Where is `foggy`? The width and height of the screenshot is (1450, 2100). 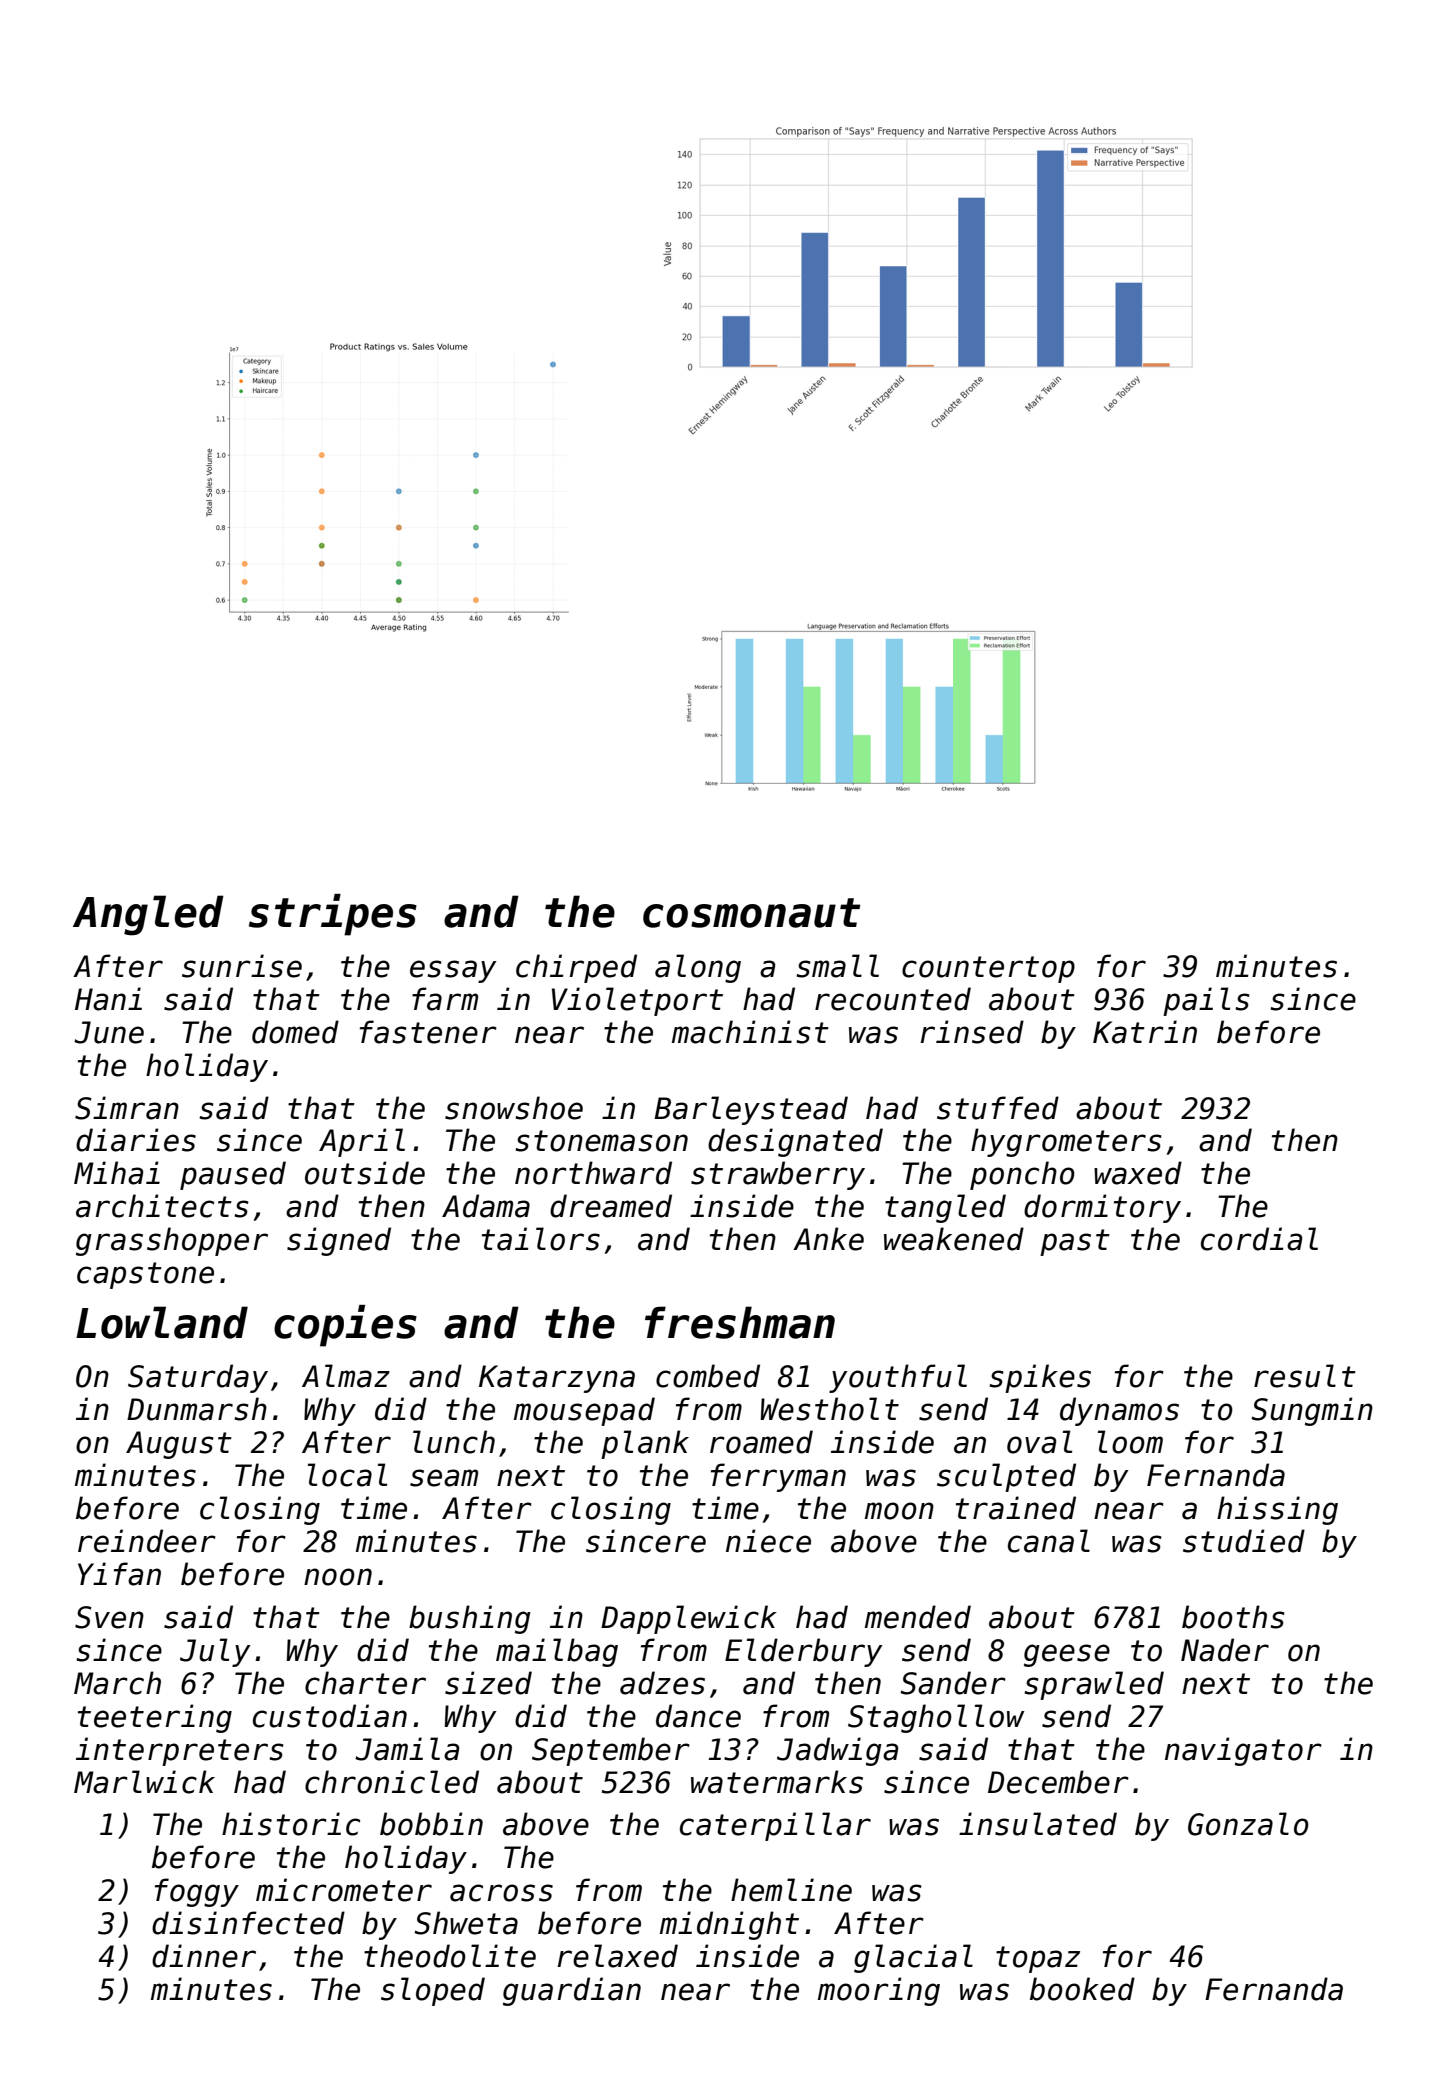
foggy is located at coordinates (197, 1892).
